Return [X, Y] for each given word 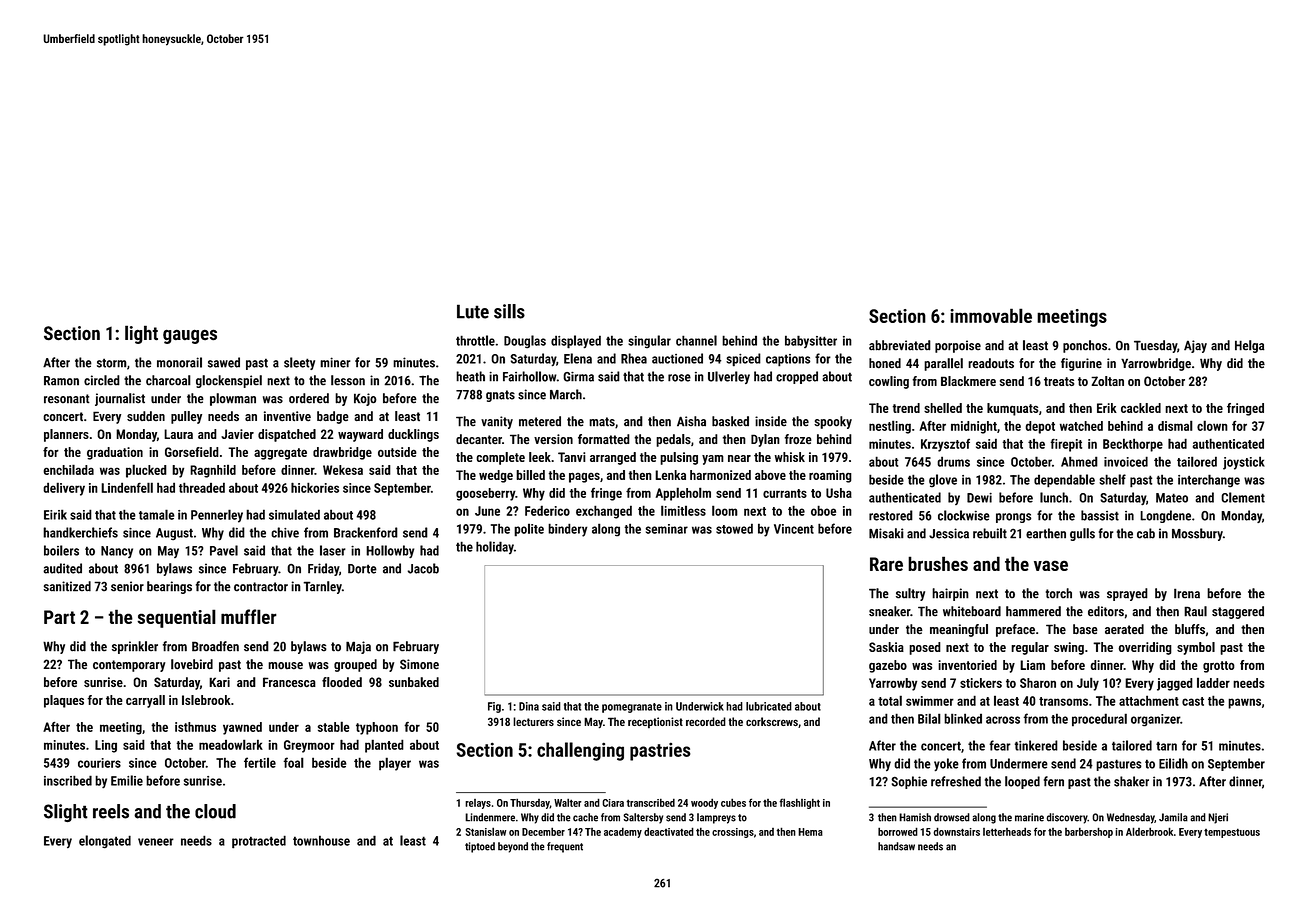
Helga [1250, 346]
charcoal [168, 380]
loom [725, 510]
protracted [259, 842]
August [174, 534]
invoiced [1126, 461]
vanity [497, 422]
